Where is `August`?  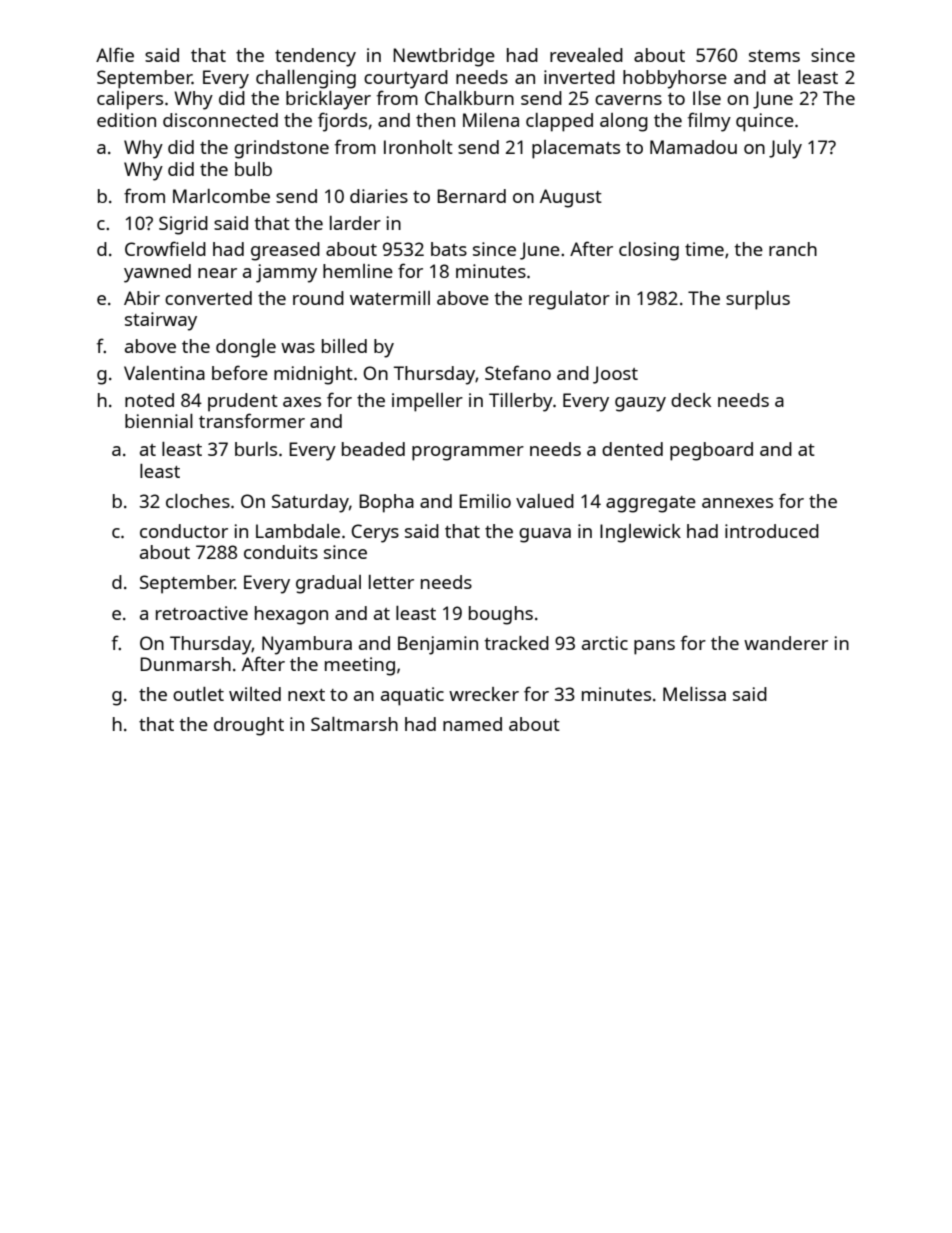
August is located at coordinates (571, 198).
